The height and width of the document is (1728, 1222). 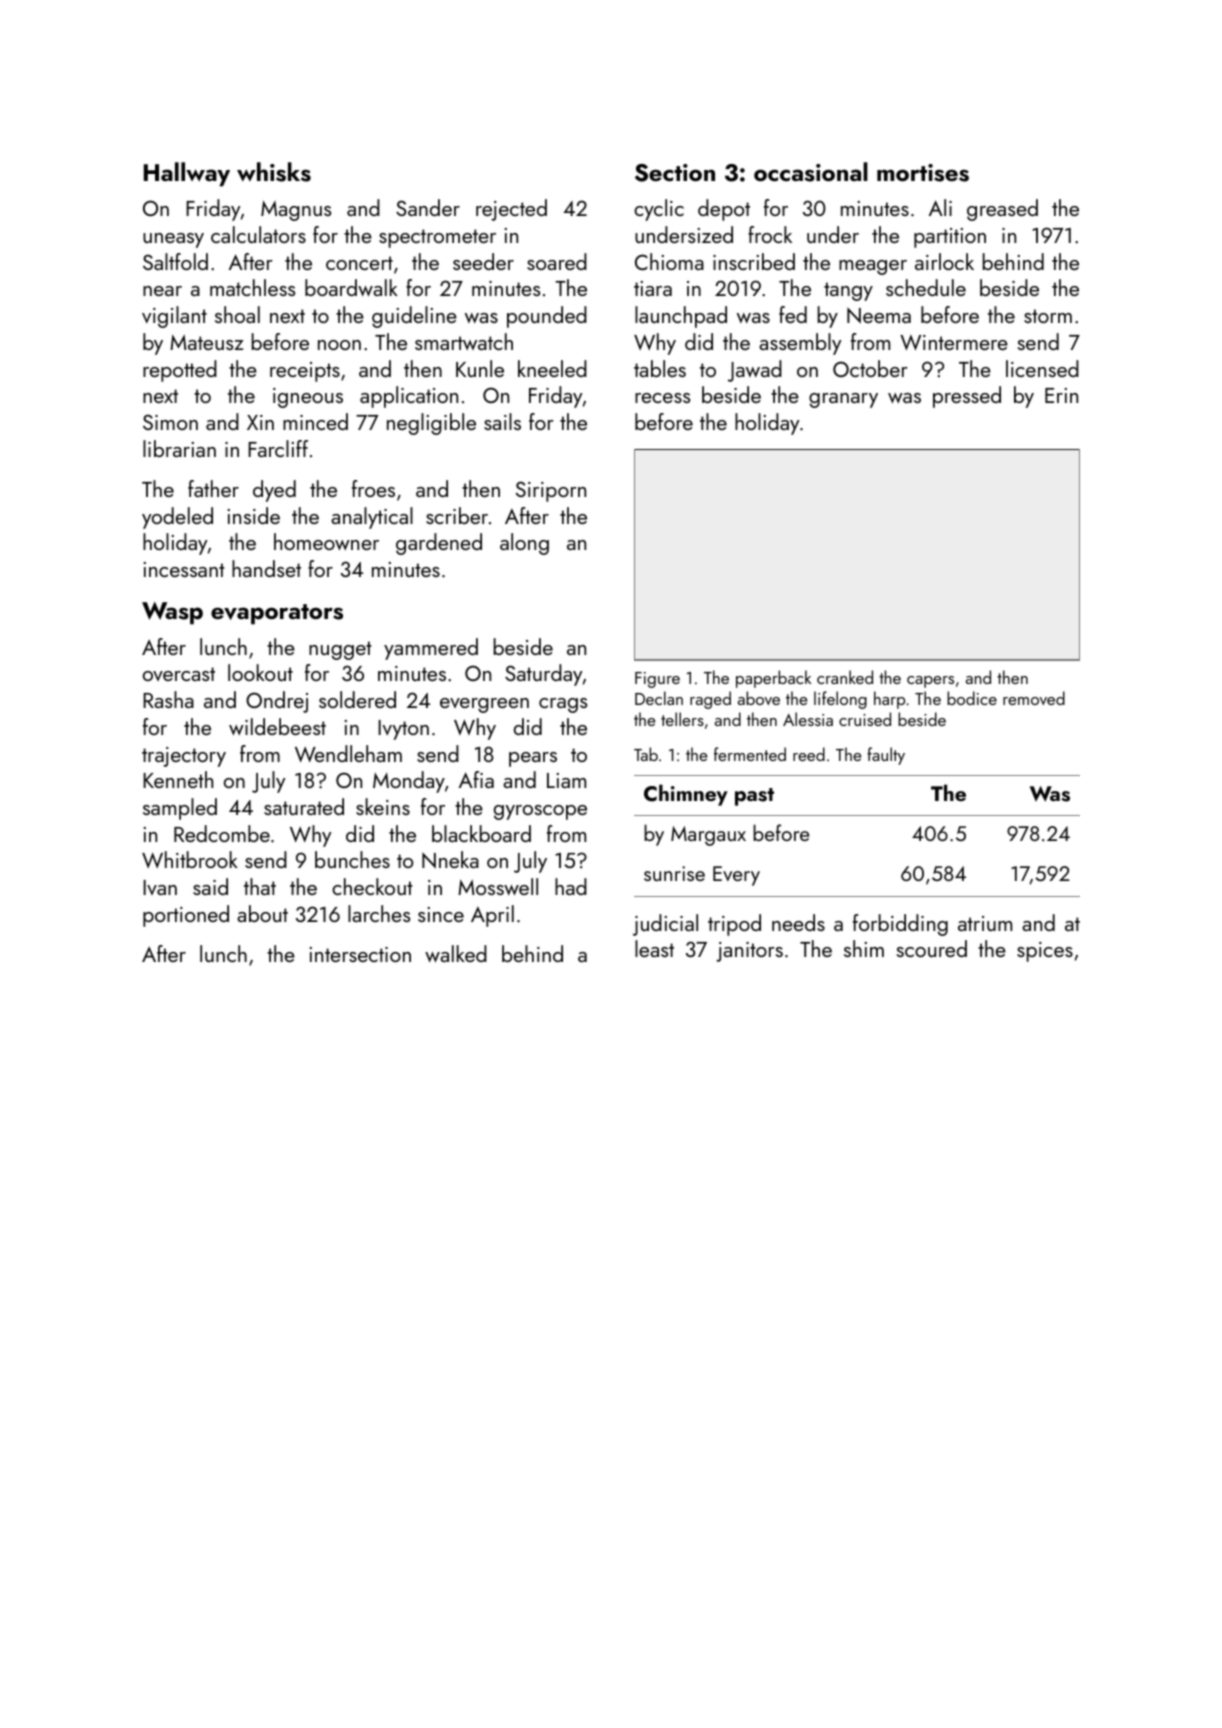 I want to click on mortises, so click(x=923, y=173).
